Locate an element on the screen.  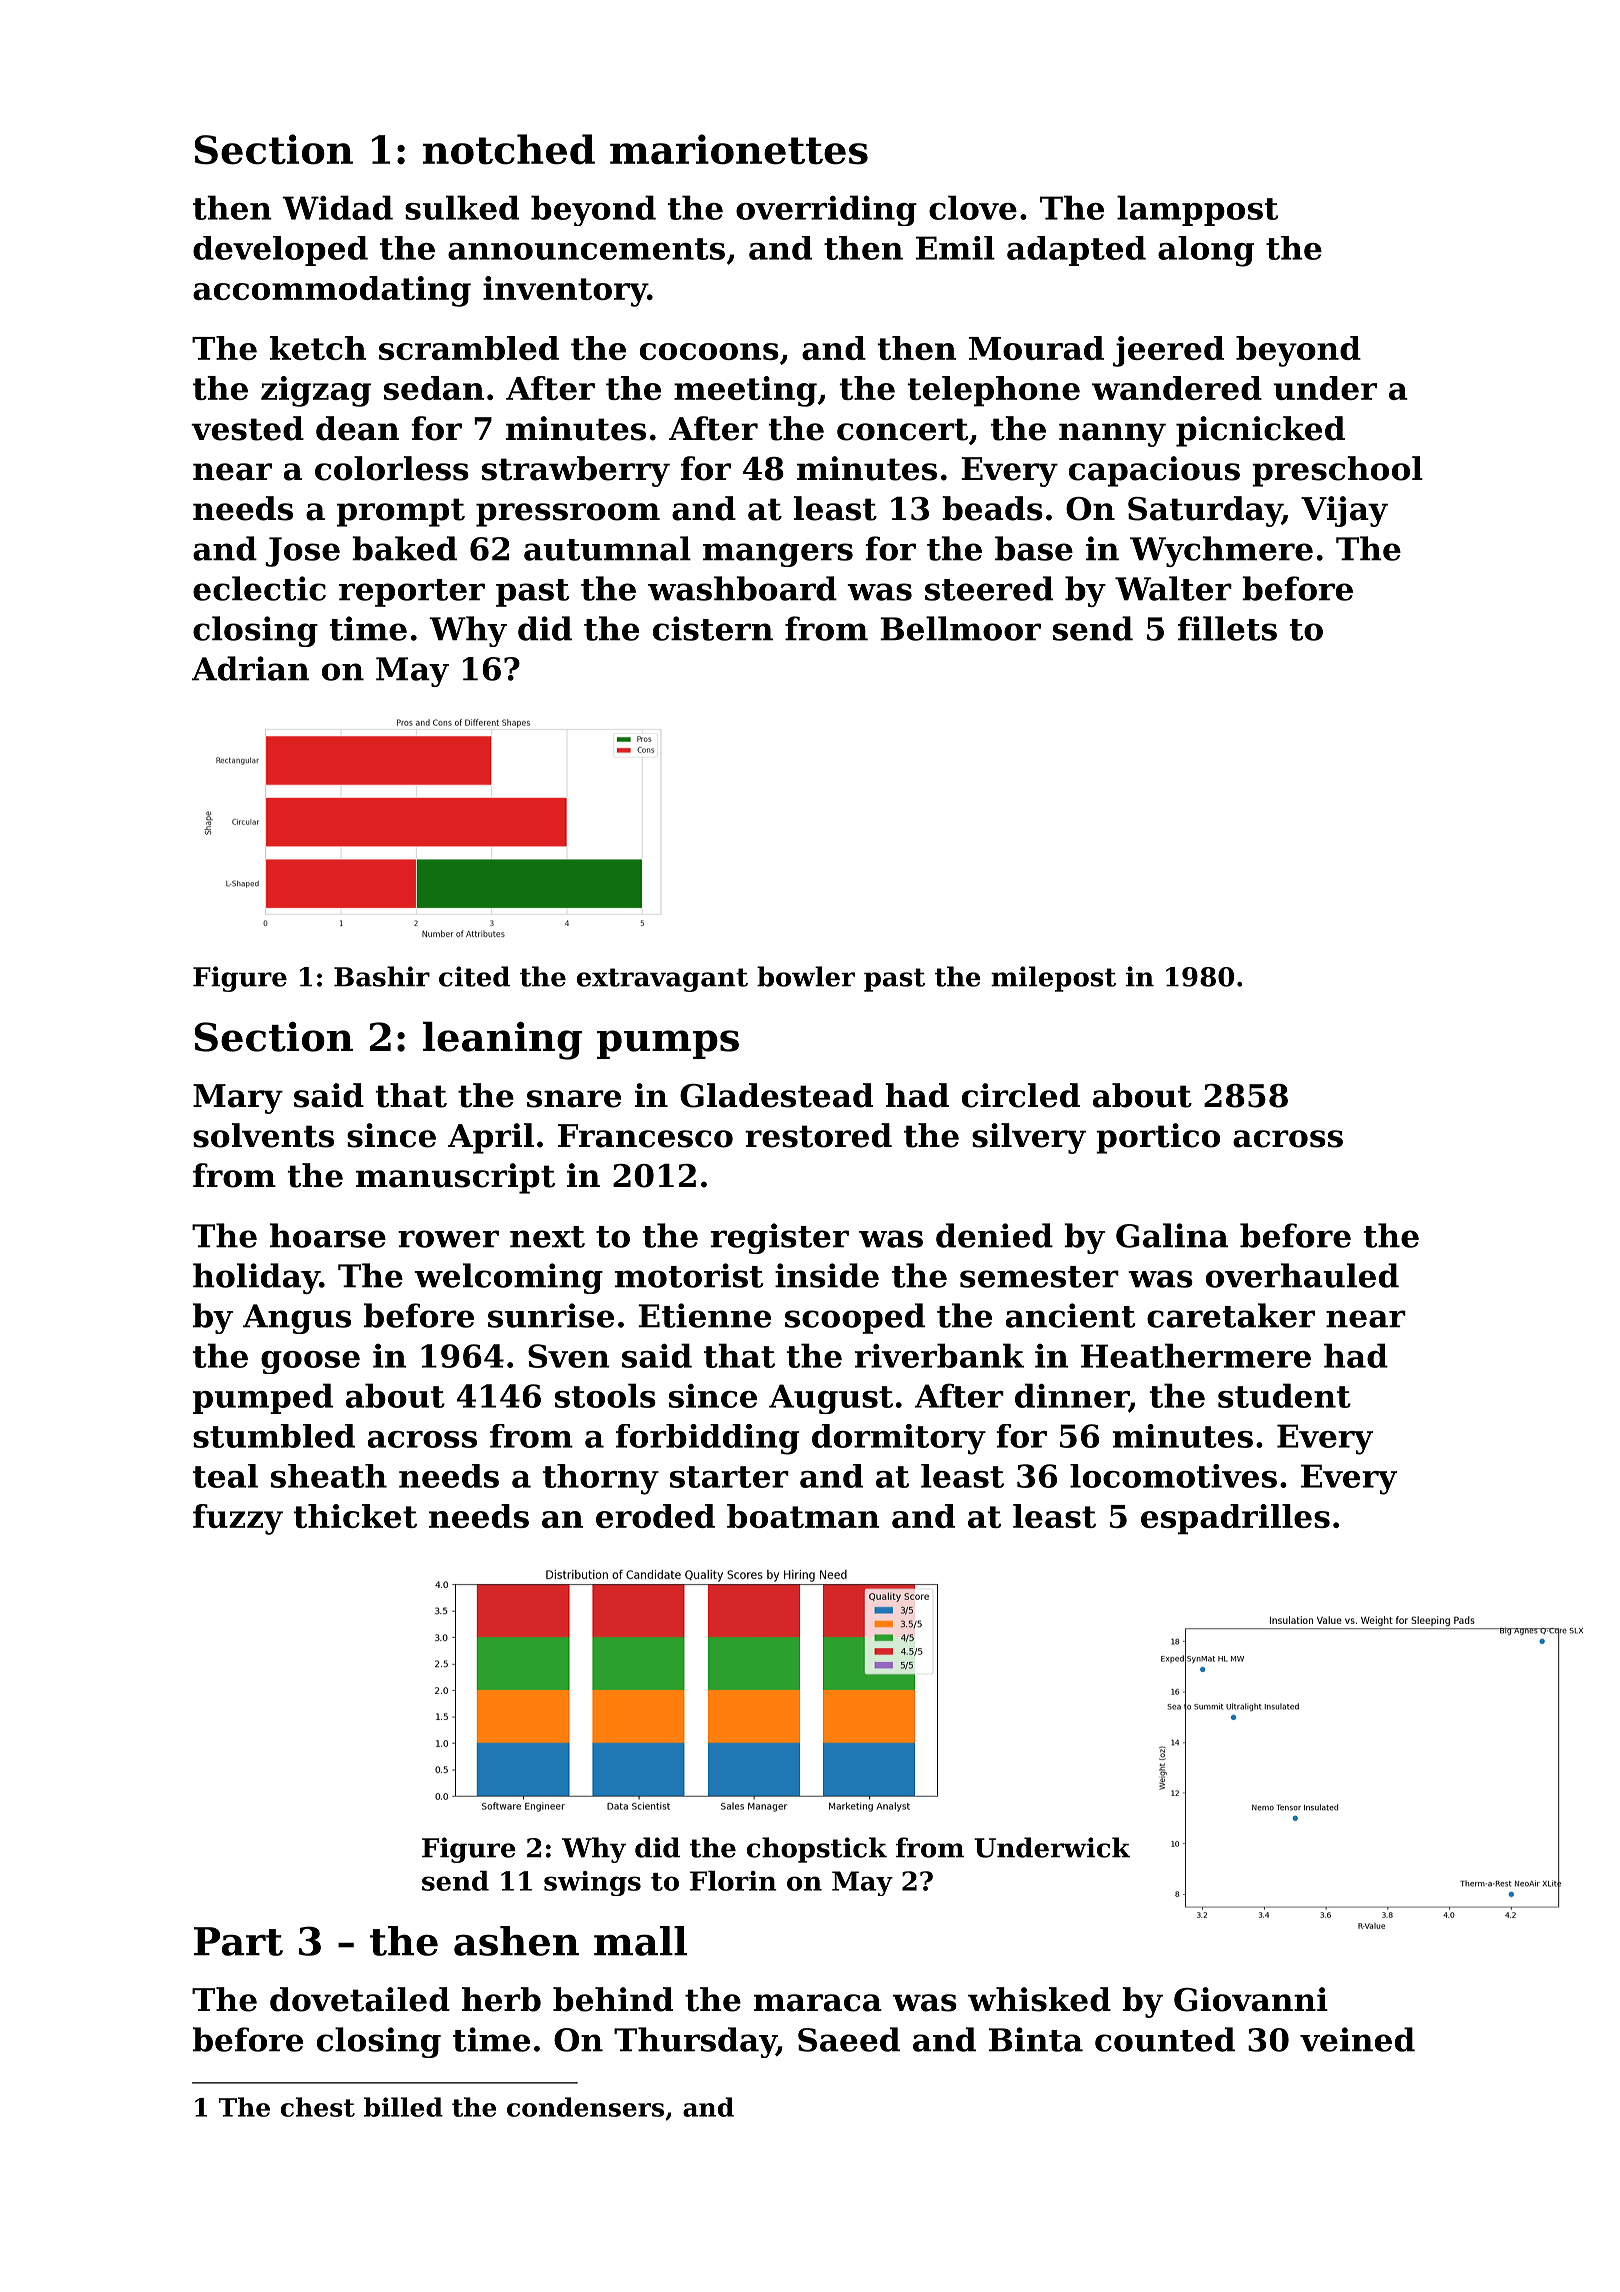
Binta is located at coordinates (1036, 2039).
